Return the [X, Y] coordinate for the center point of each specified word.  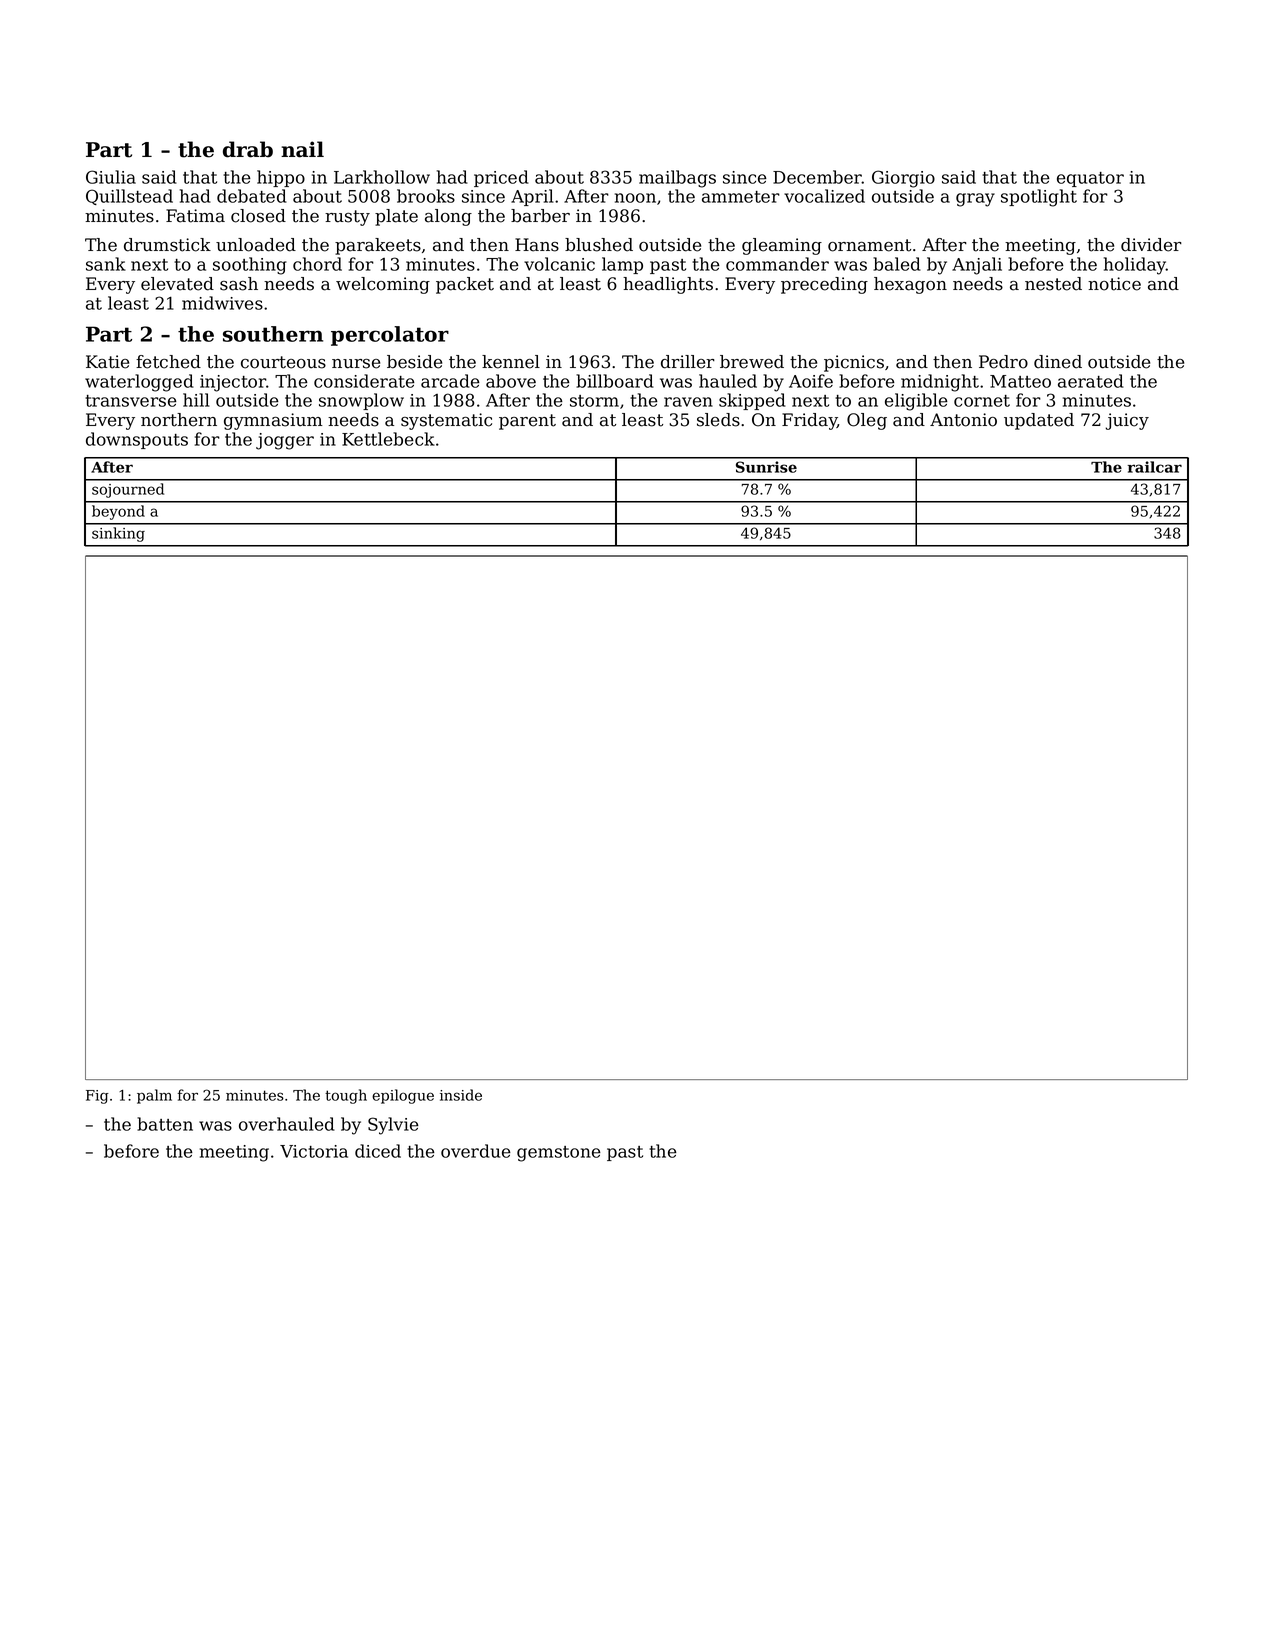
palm [154, 1096]
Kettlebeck [388, 439]
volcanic [559, 264]
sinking [118, 534]
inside [461, 1095]
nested [1053, 284]
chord [317, 264]
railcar [1155, 467]
